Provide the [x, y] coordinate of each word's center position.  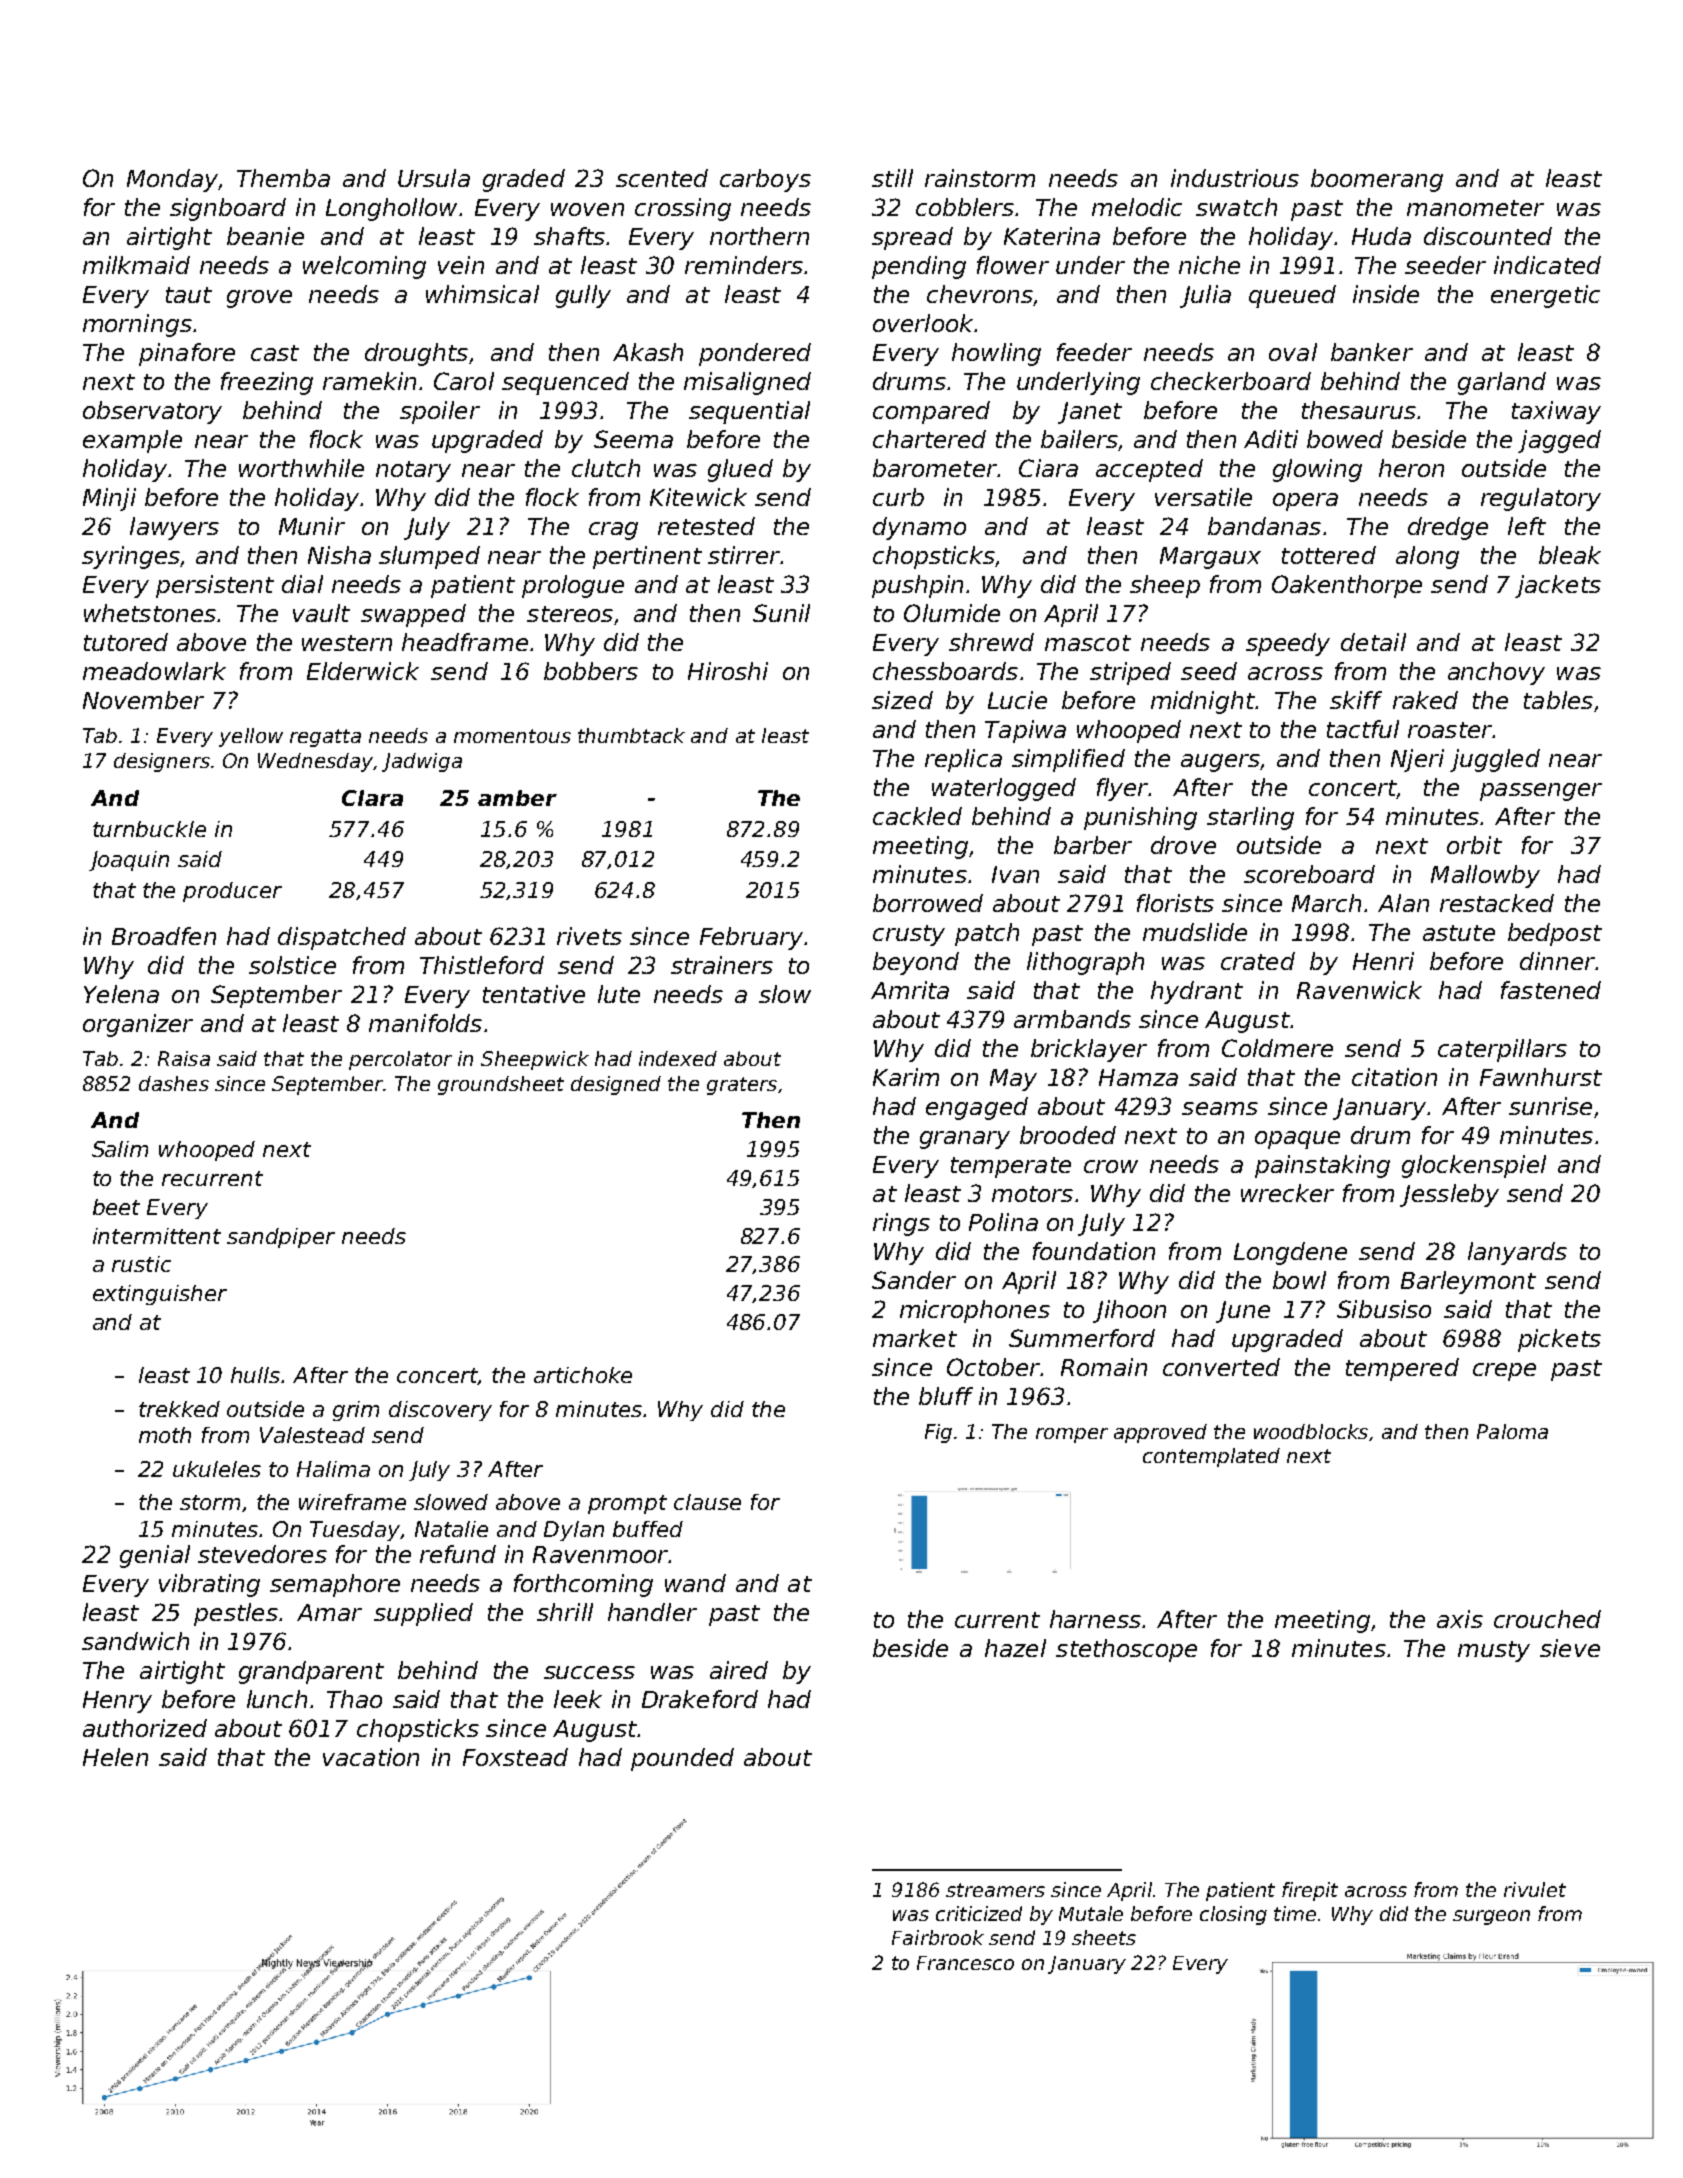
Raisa [184, 1058]
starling [1250, 818]
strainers [722, 965]
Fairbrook [938, 1937]
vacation [371, 1757]
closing [1233, 1915]
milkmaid [136, 265]
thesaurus [1359, 410]
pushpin [917, 586]
